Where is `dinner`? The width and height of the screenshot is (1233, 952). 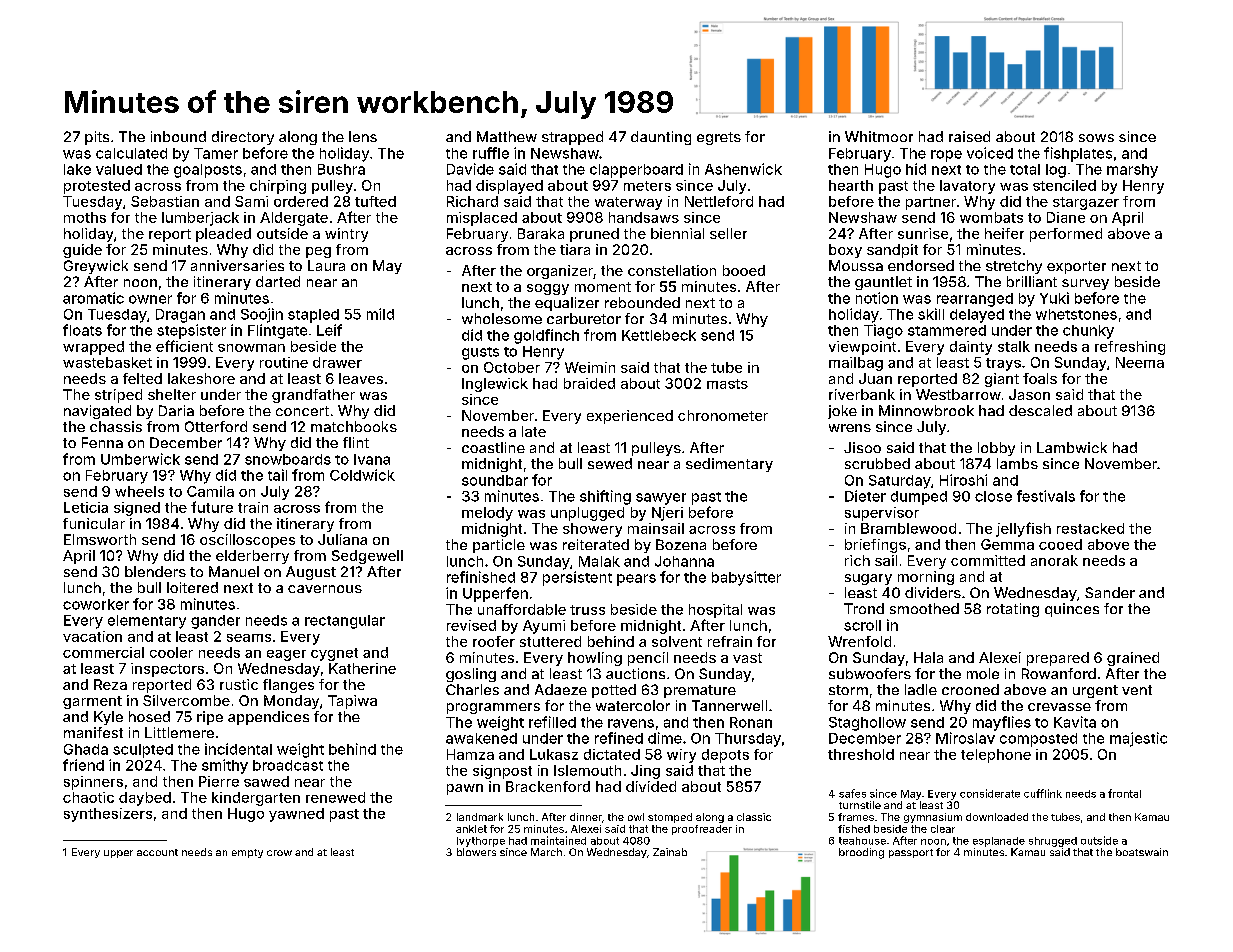
dinner is located at coordinates (586, 817).
